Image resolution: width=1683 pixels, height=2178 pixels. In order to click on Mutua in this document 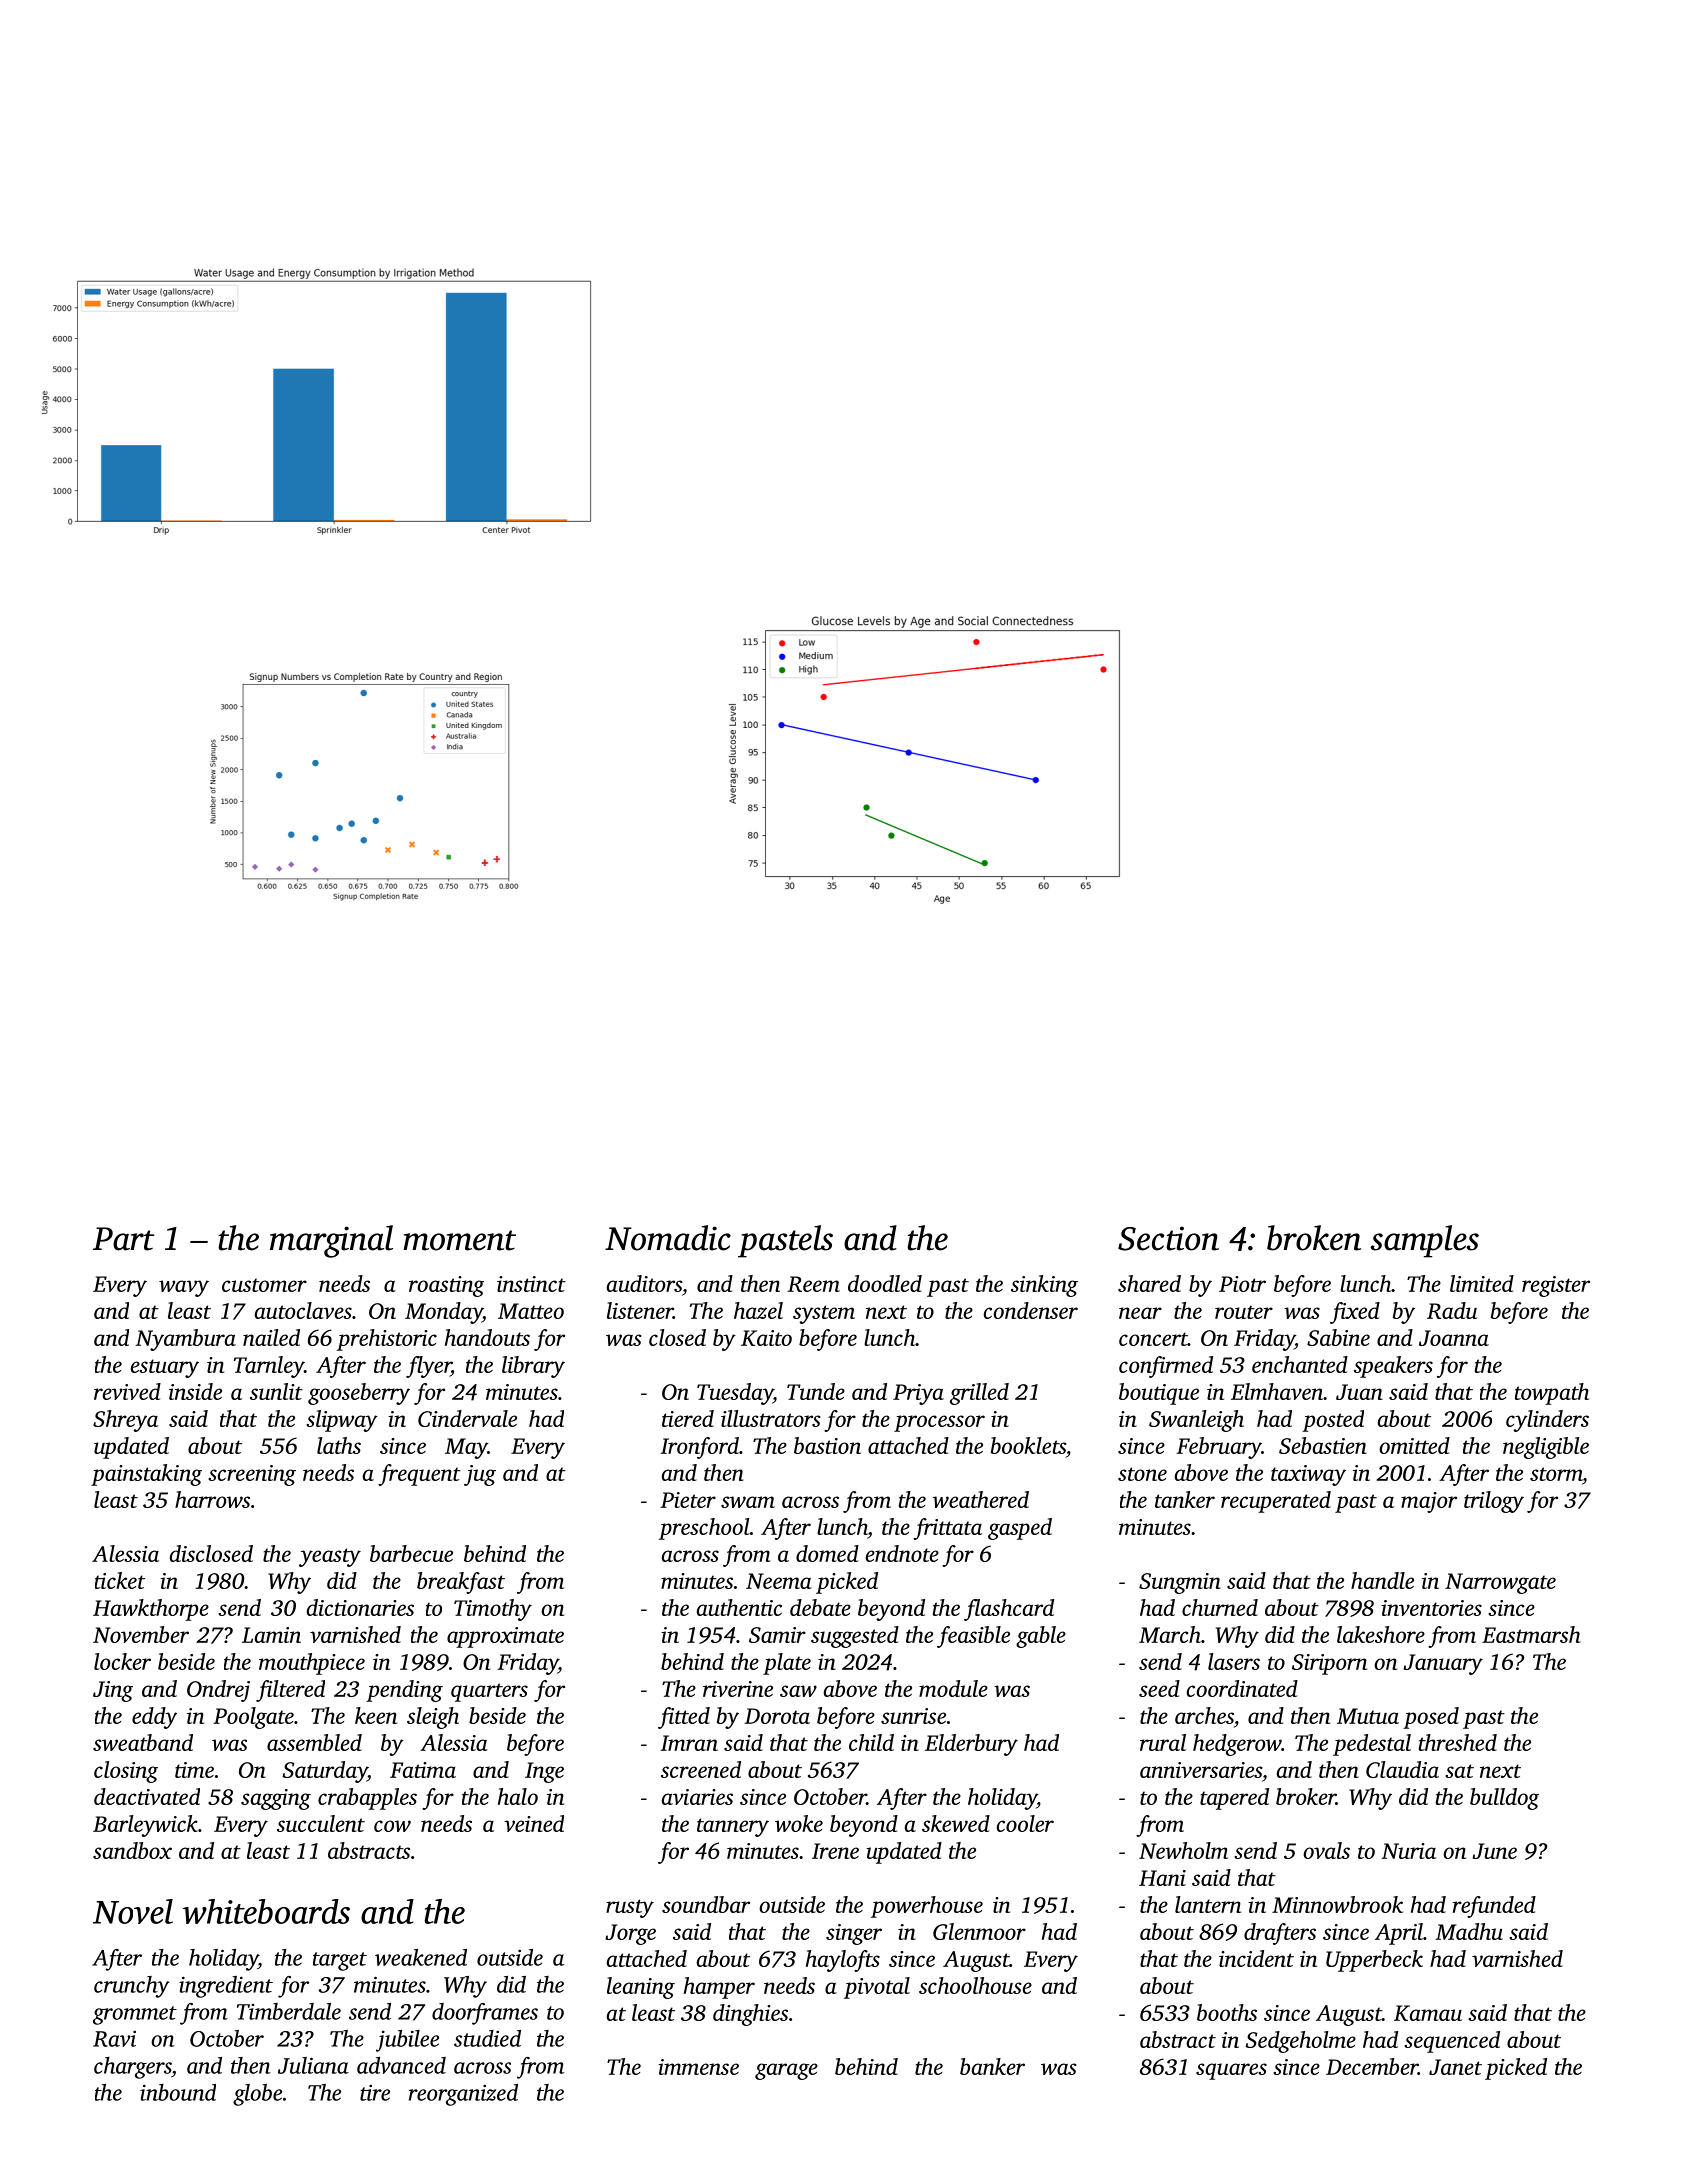, I will do `click(1368, 1716)`.
